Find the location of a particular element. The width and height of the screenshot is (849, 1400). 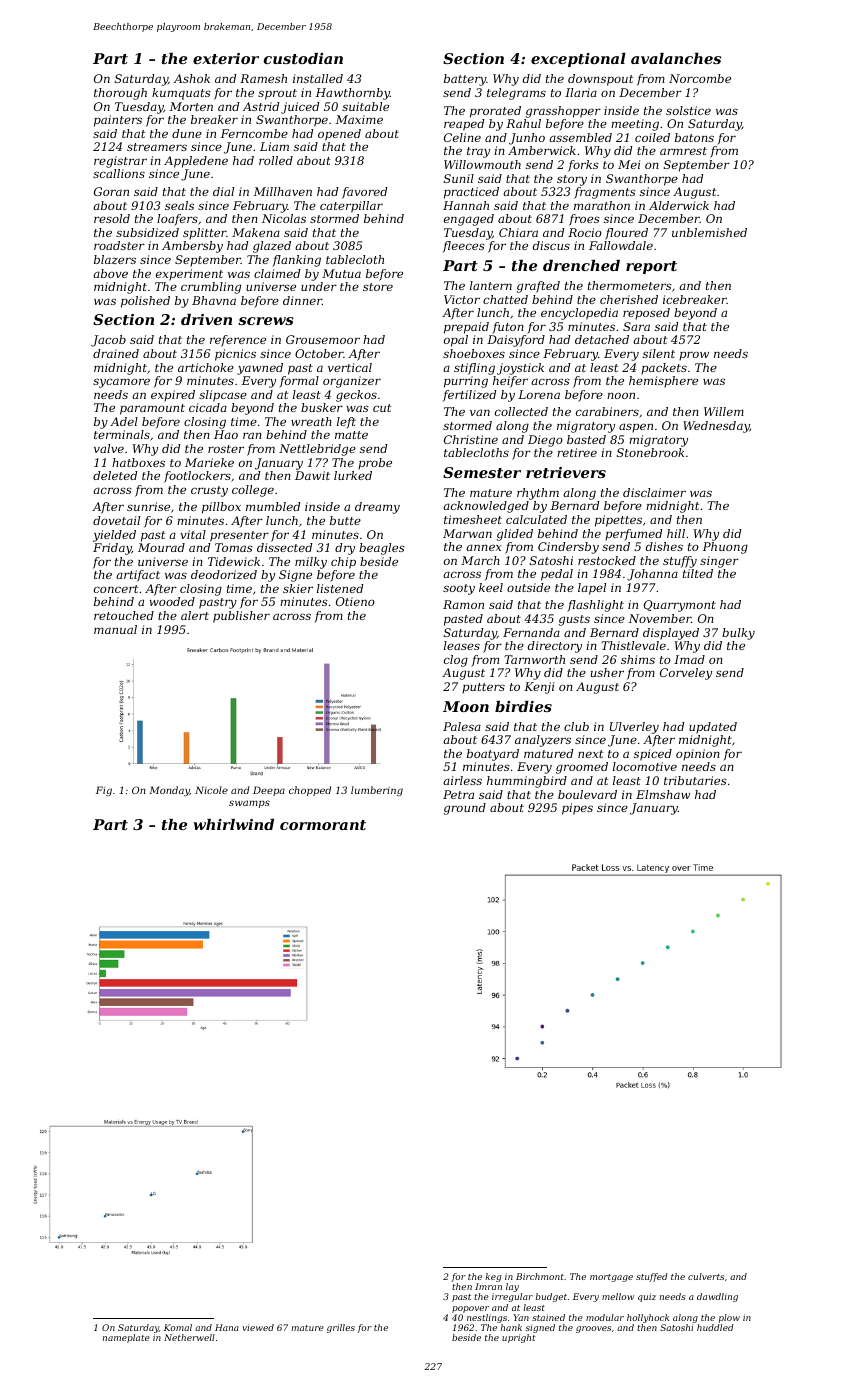

viewed is located at coordinates (258, 1327).
